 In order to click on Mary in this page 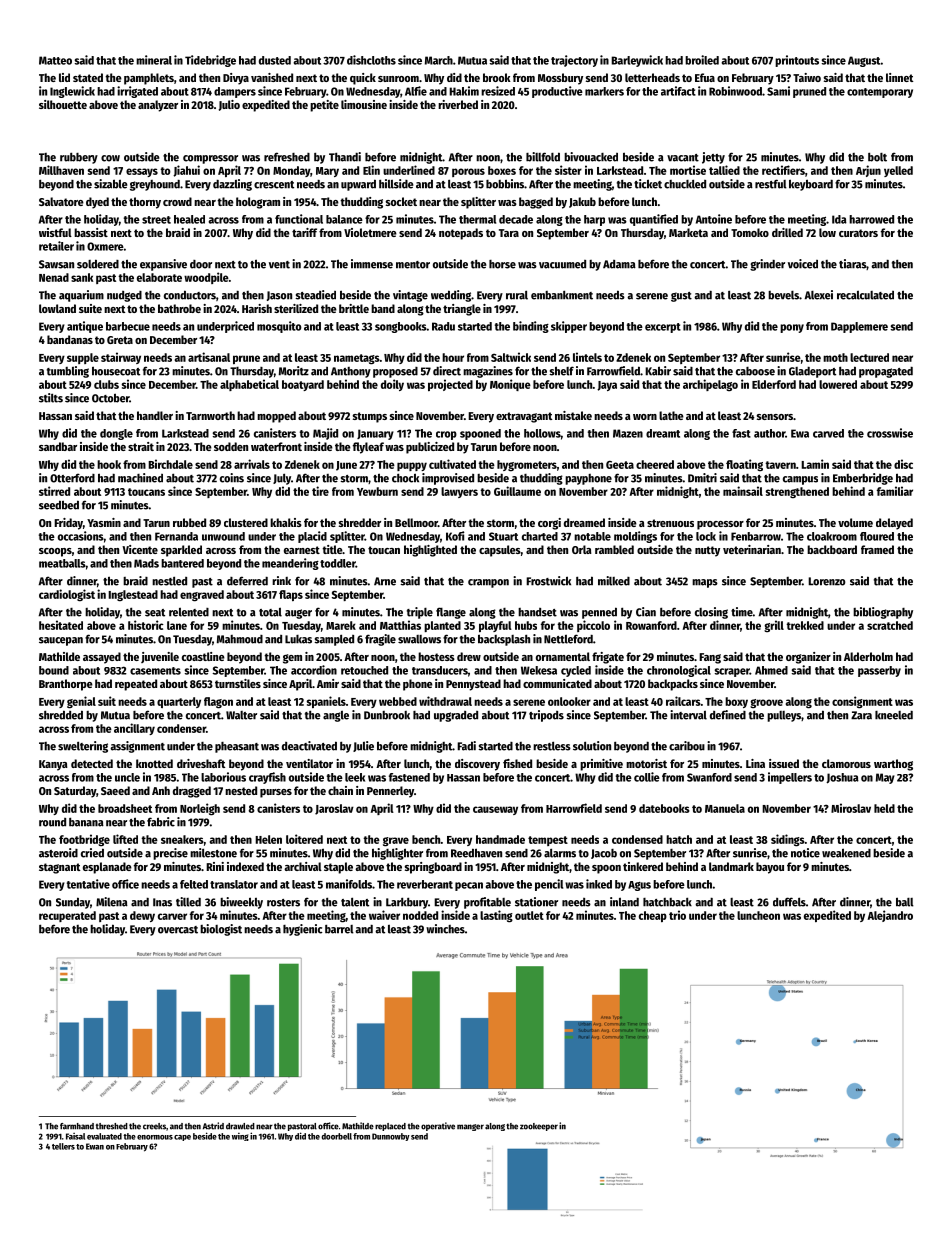, I will do `click(327, 172)`.
